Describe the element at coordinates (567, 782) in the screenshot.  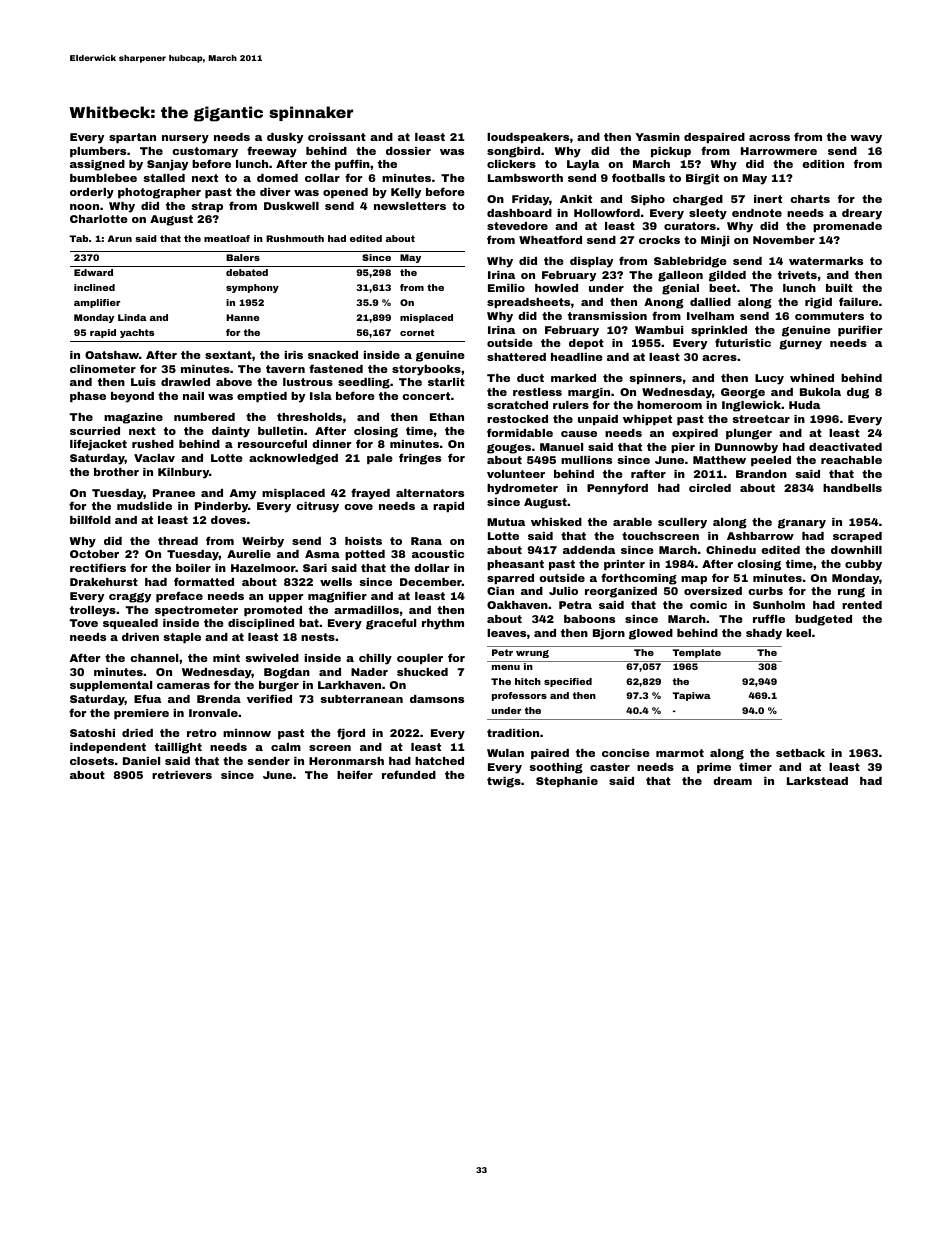
I see `Stephanie` at that location.
